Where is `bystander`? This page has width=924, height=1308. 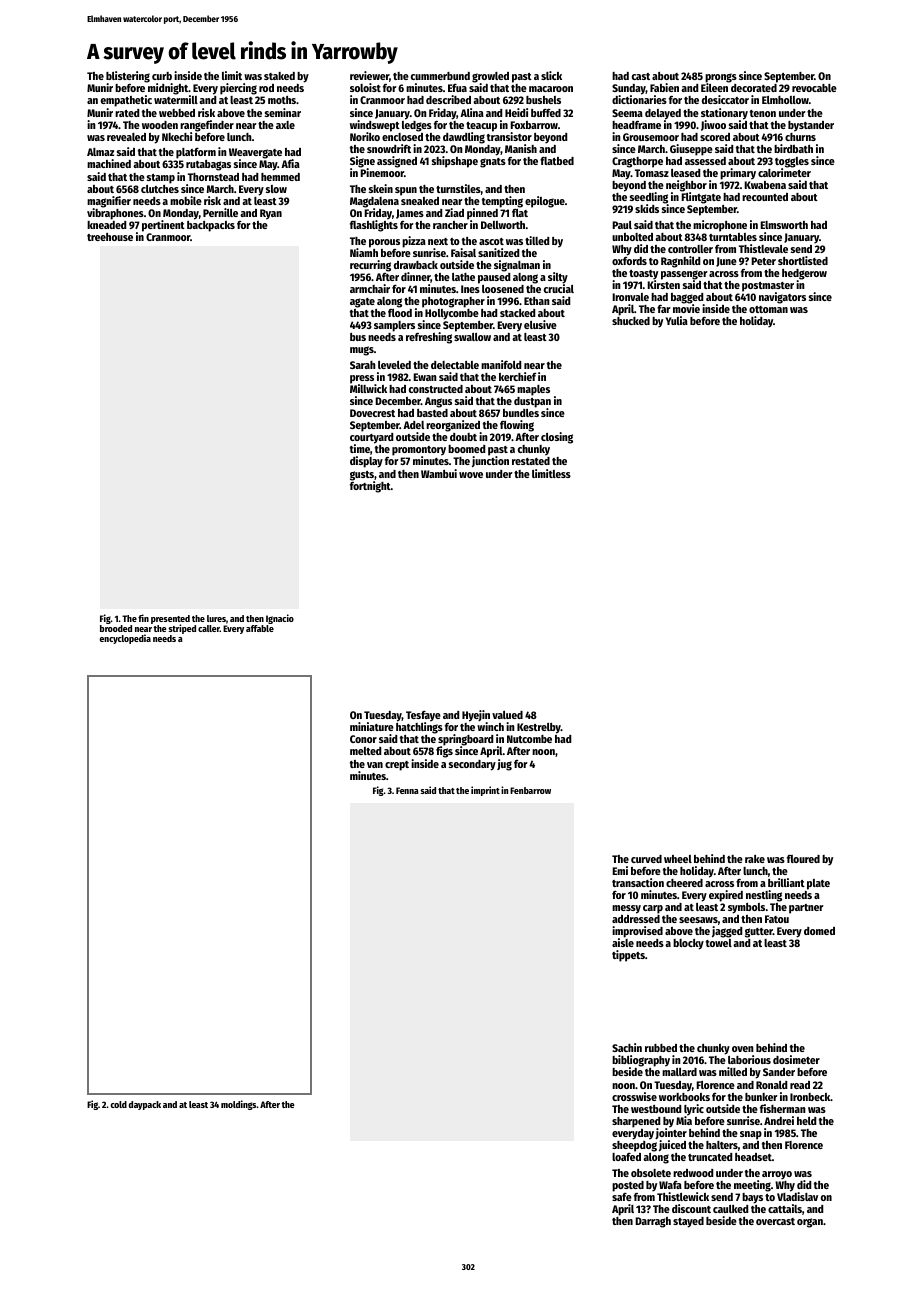 bystander is located at coordinates (811, 126).
